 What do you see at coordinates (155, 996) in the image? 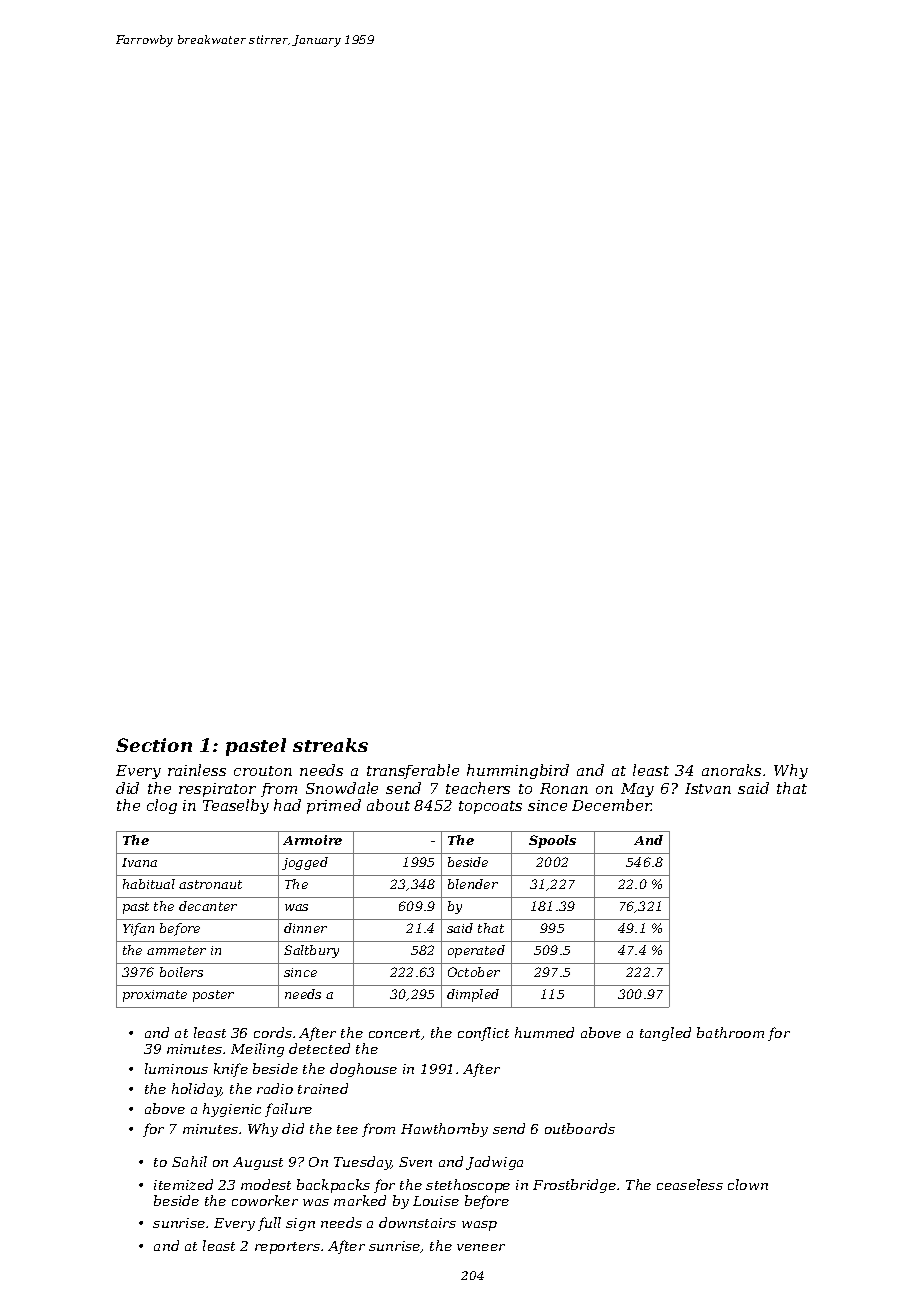
I see `proximate` at bounding box center [155, 996].
